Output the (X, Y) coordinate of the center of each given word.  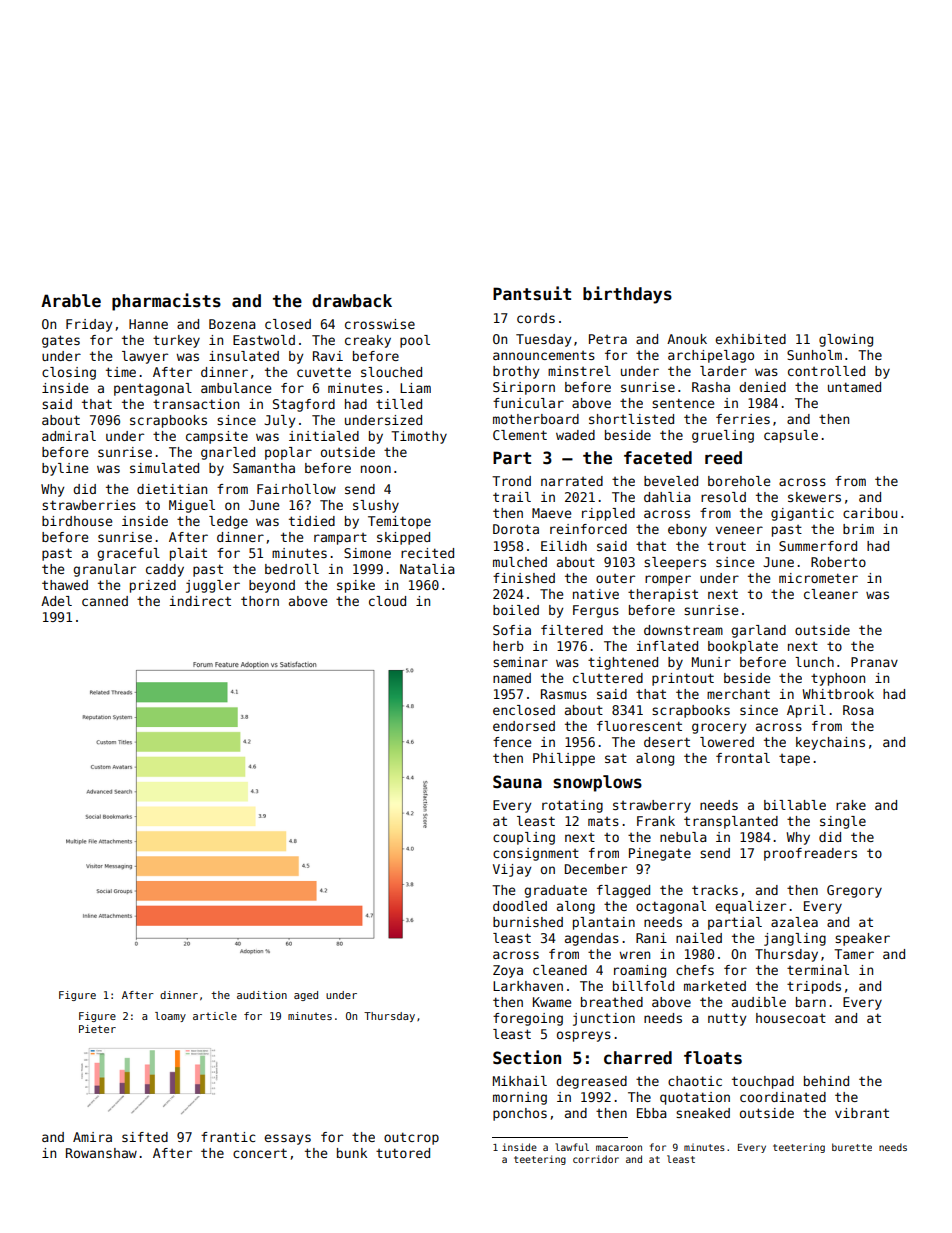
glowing (846, 340)
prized (153, 586)
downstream (683, 630)
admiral (69, 436)
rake (851, 805)
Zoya (508, 971)
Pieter (97, 1029)
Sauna (517, 782)
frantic (228, 1137)
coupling (524, 838)
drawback (352, 301)
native (596, 594)
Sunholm (814, 355)
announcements (544, 355)
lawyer (145, 357)
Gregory (854, 891)
